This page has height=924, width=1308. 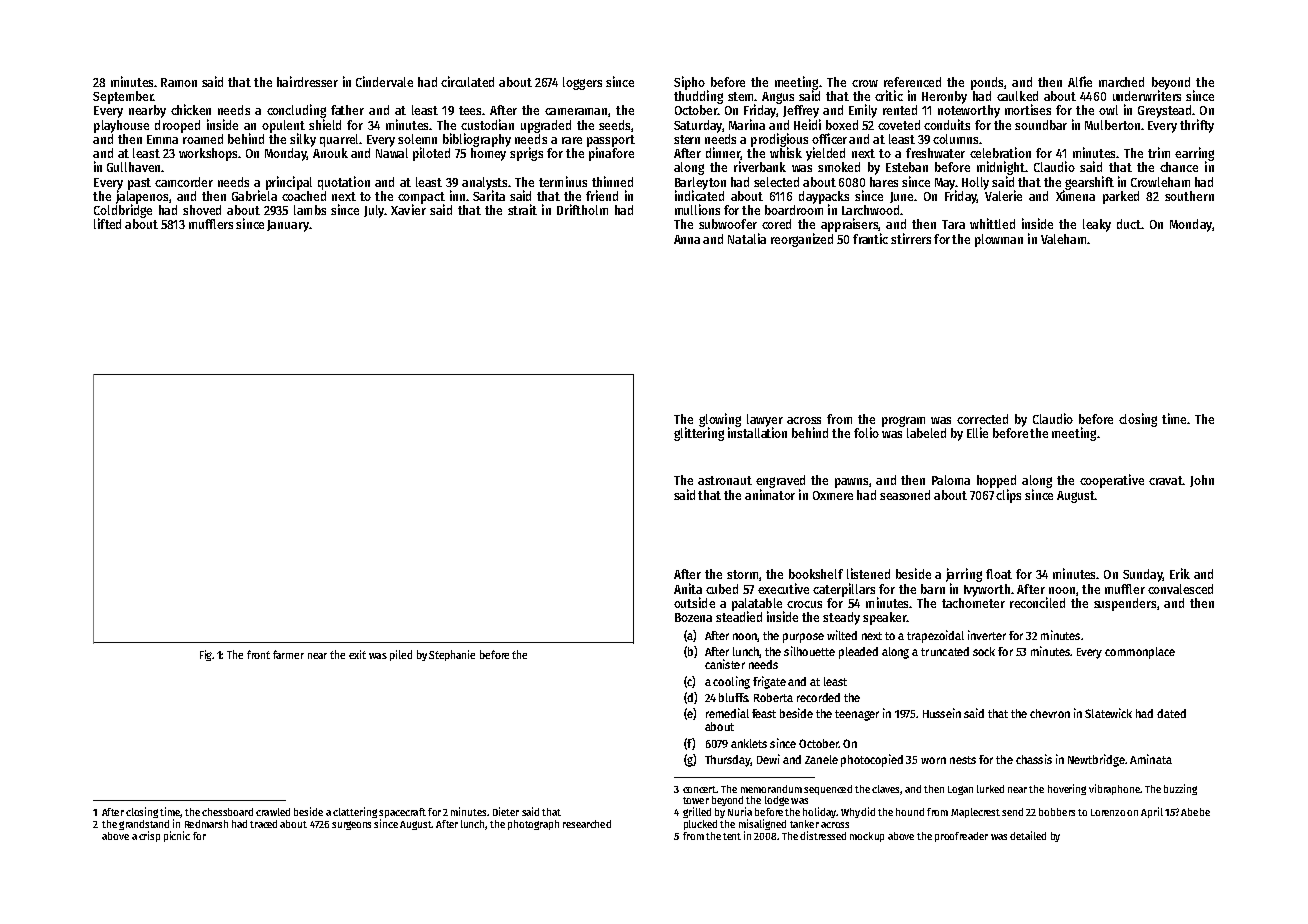 I want to click on John, so click(x=1202, y=481).
